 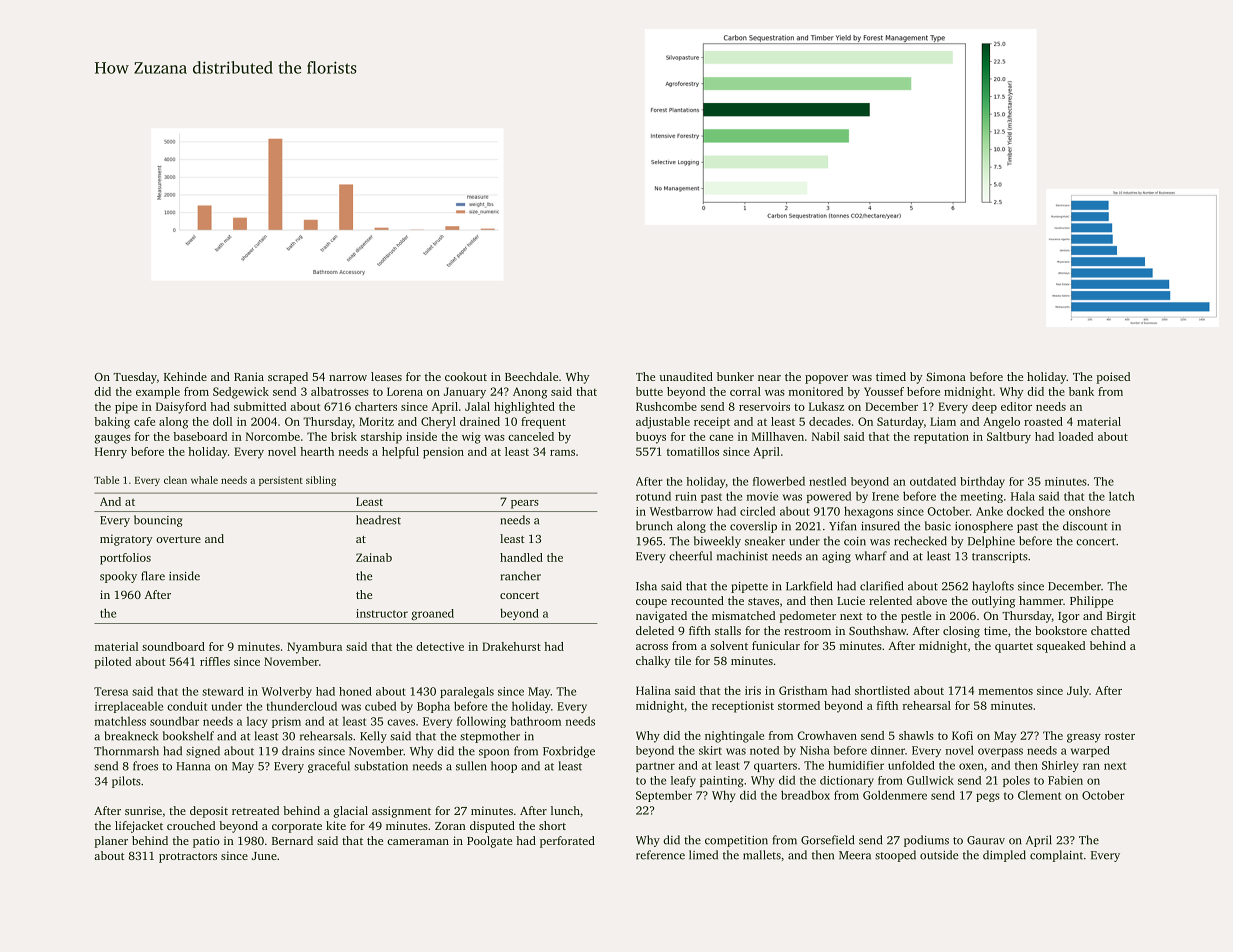 I want to click on pilots, so click(x=126, y=782).
